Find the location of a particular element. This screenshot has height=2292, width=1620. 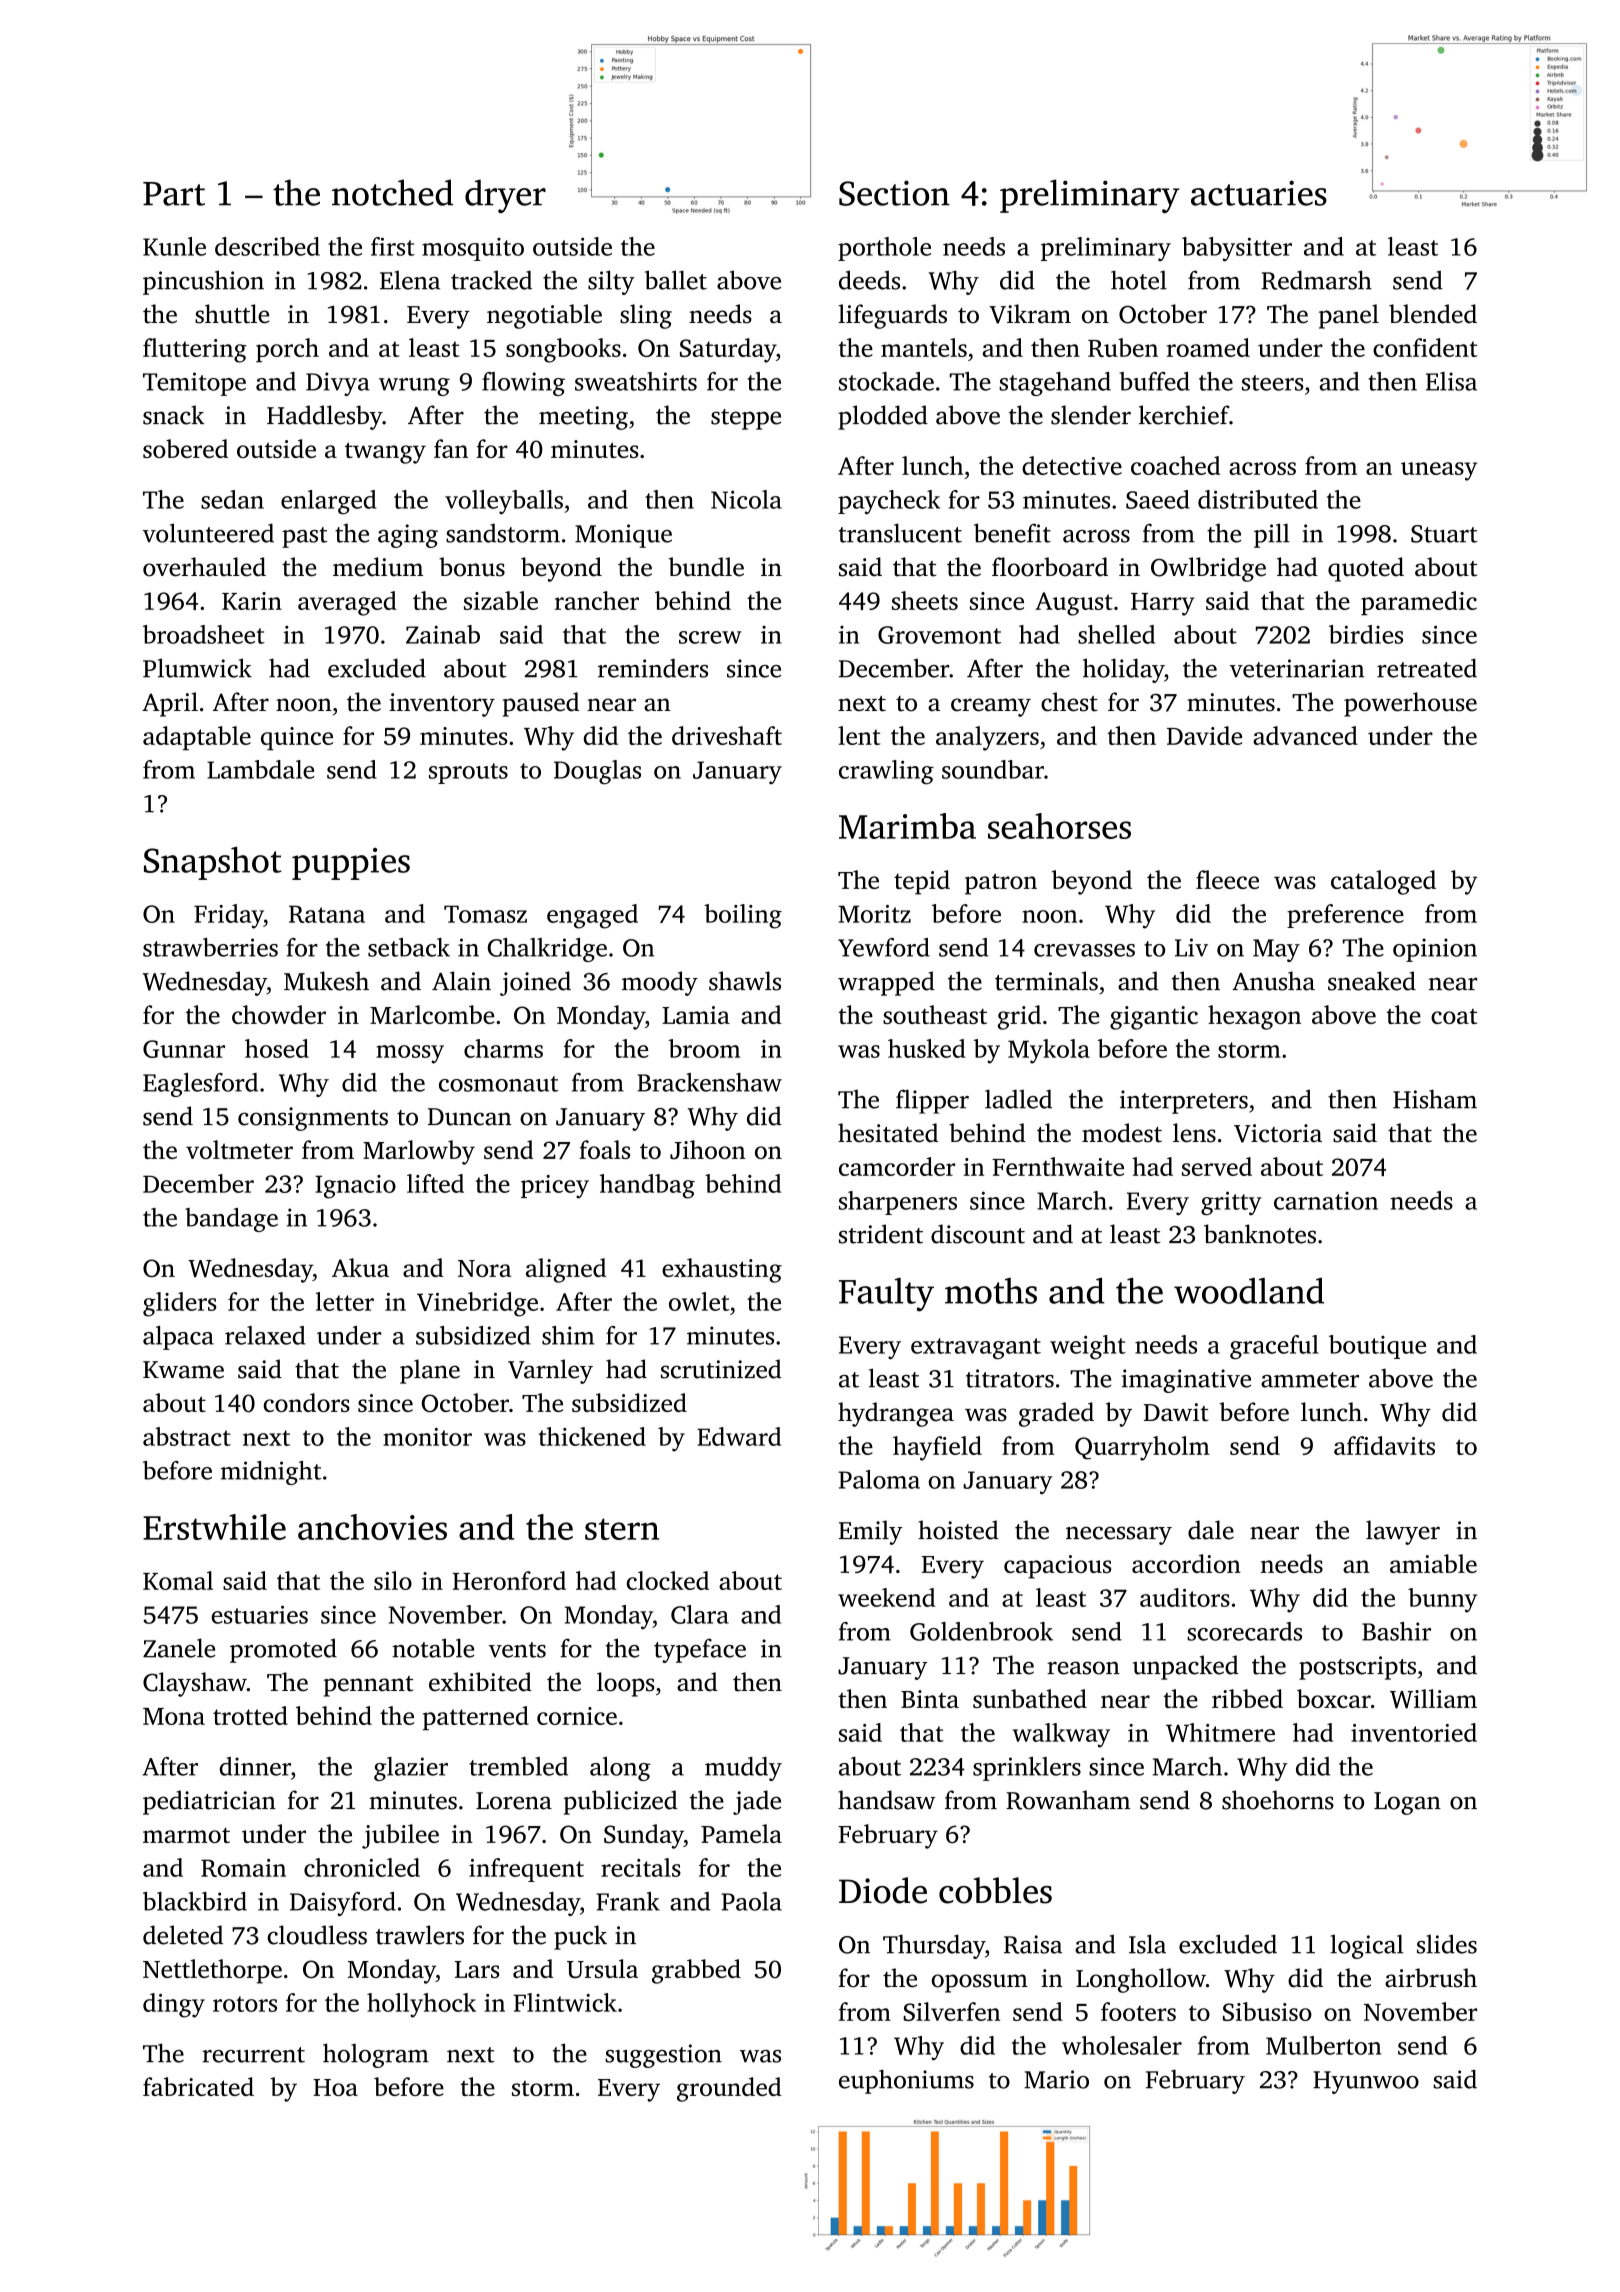

notable is located at coordinates (433, 1648).
